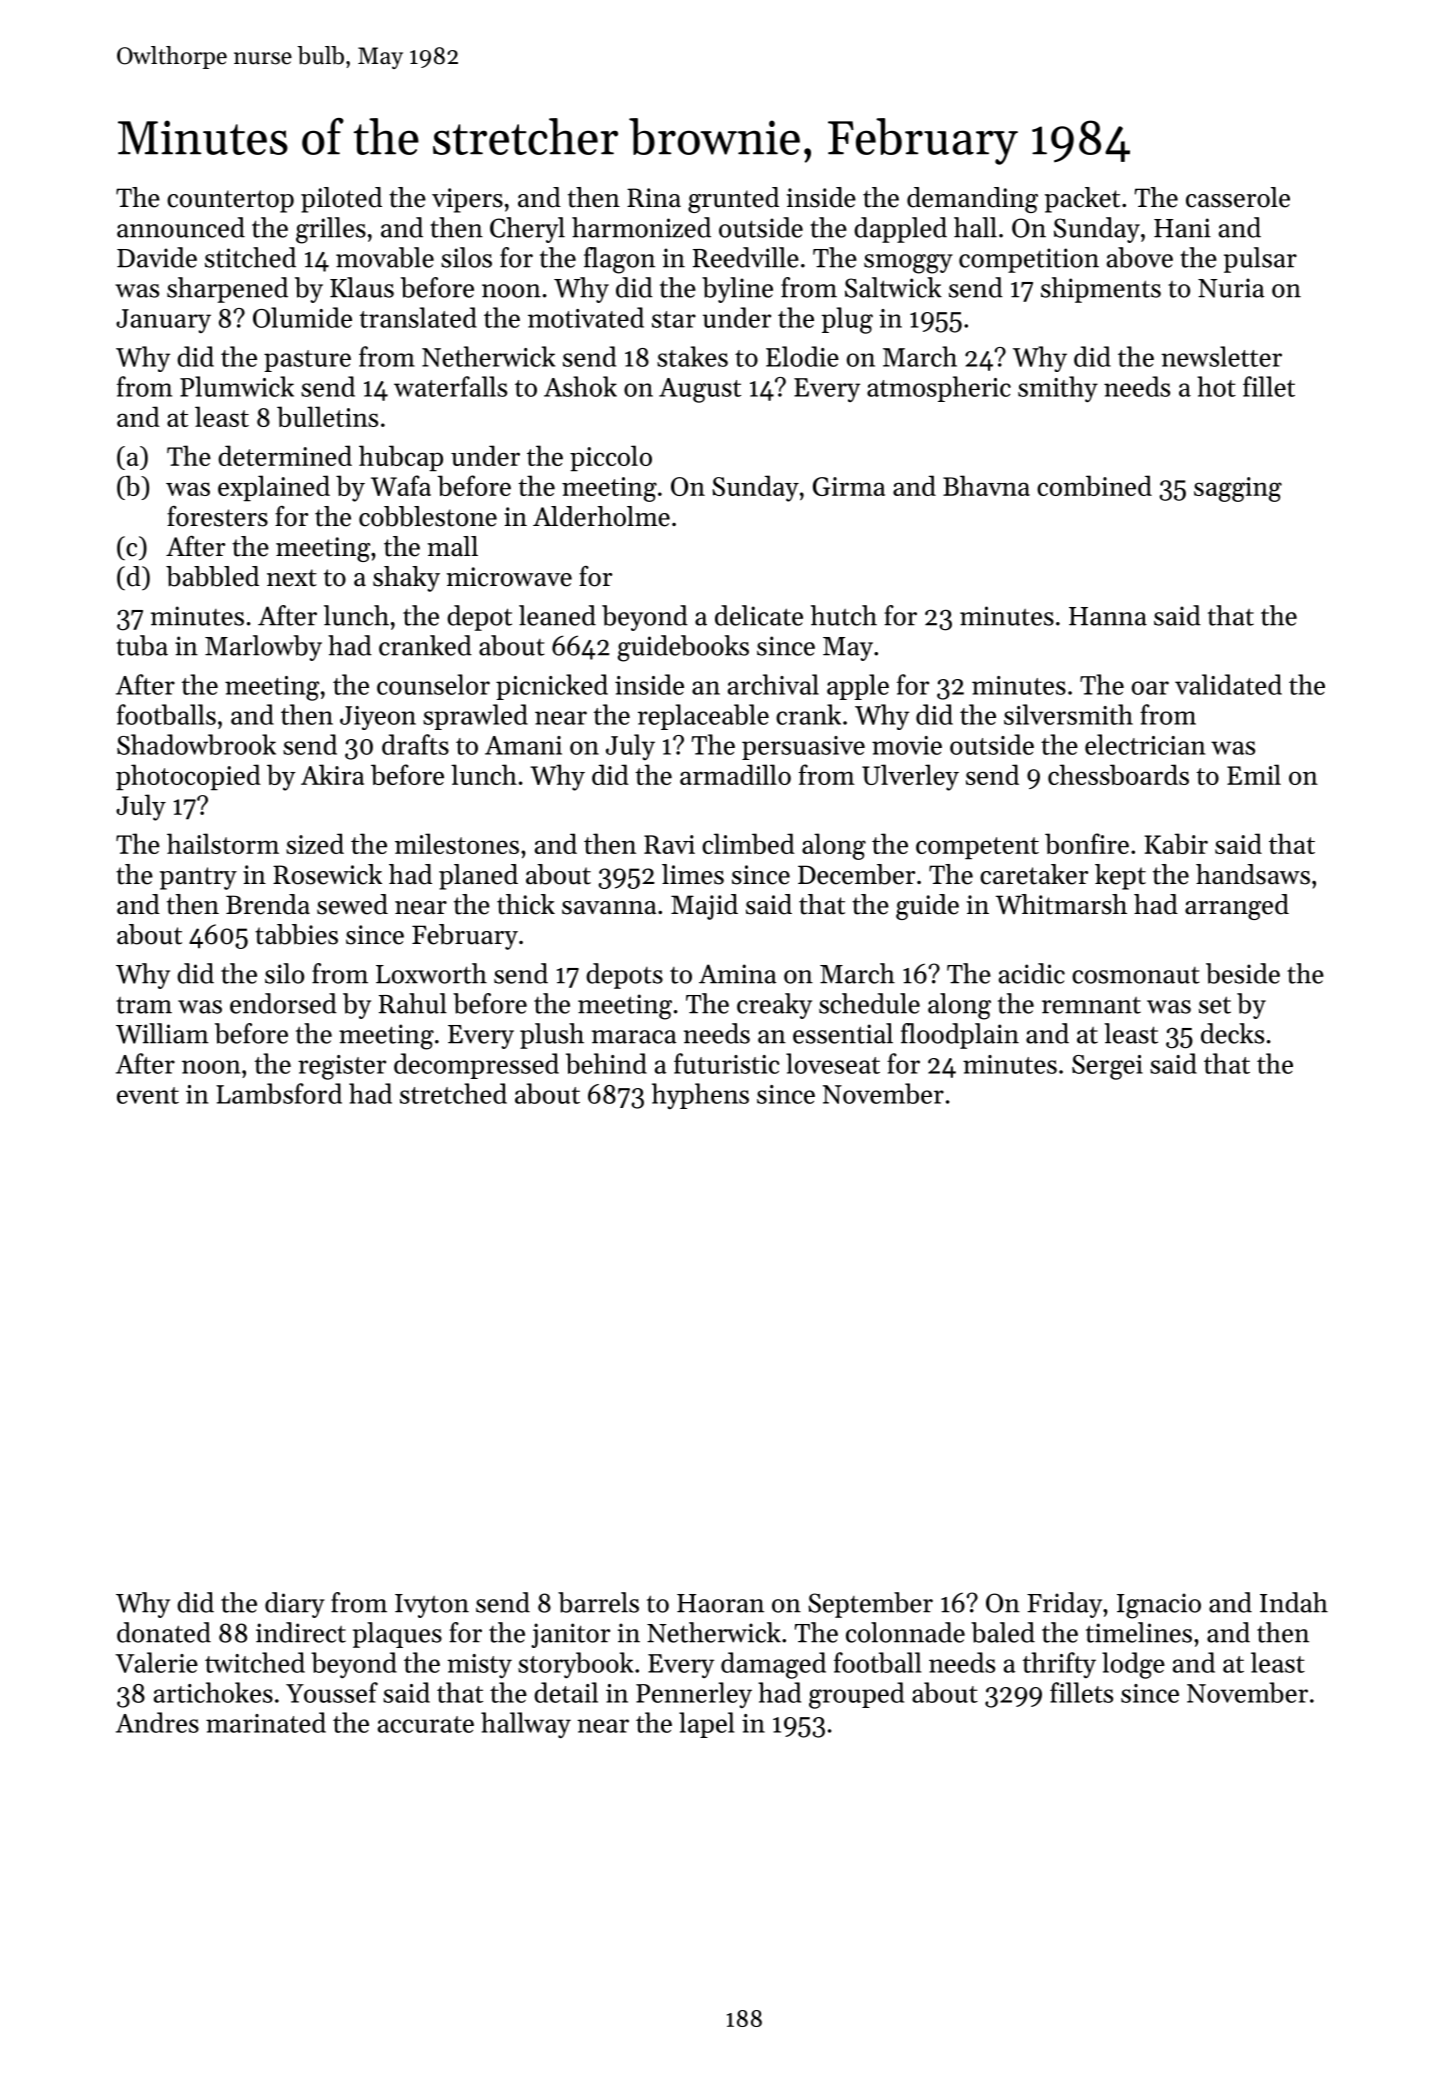  I want to click on accurate, so click(426, 1724).
